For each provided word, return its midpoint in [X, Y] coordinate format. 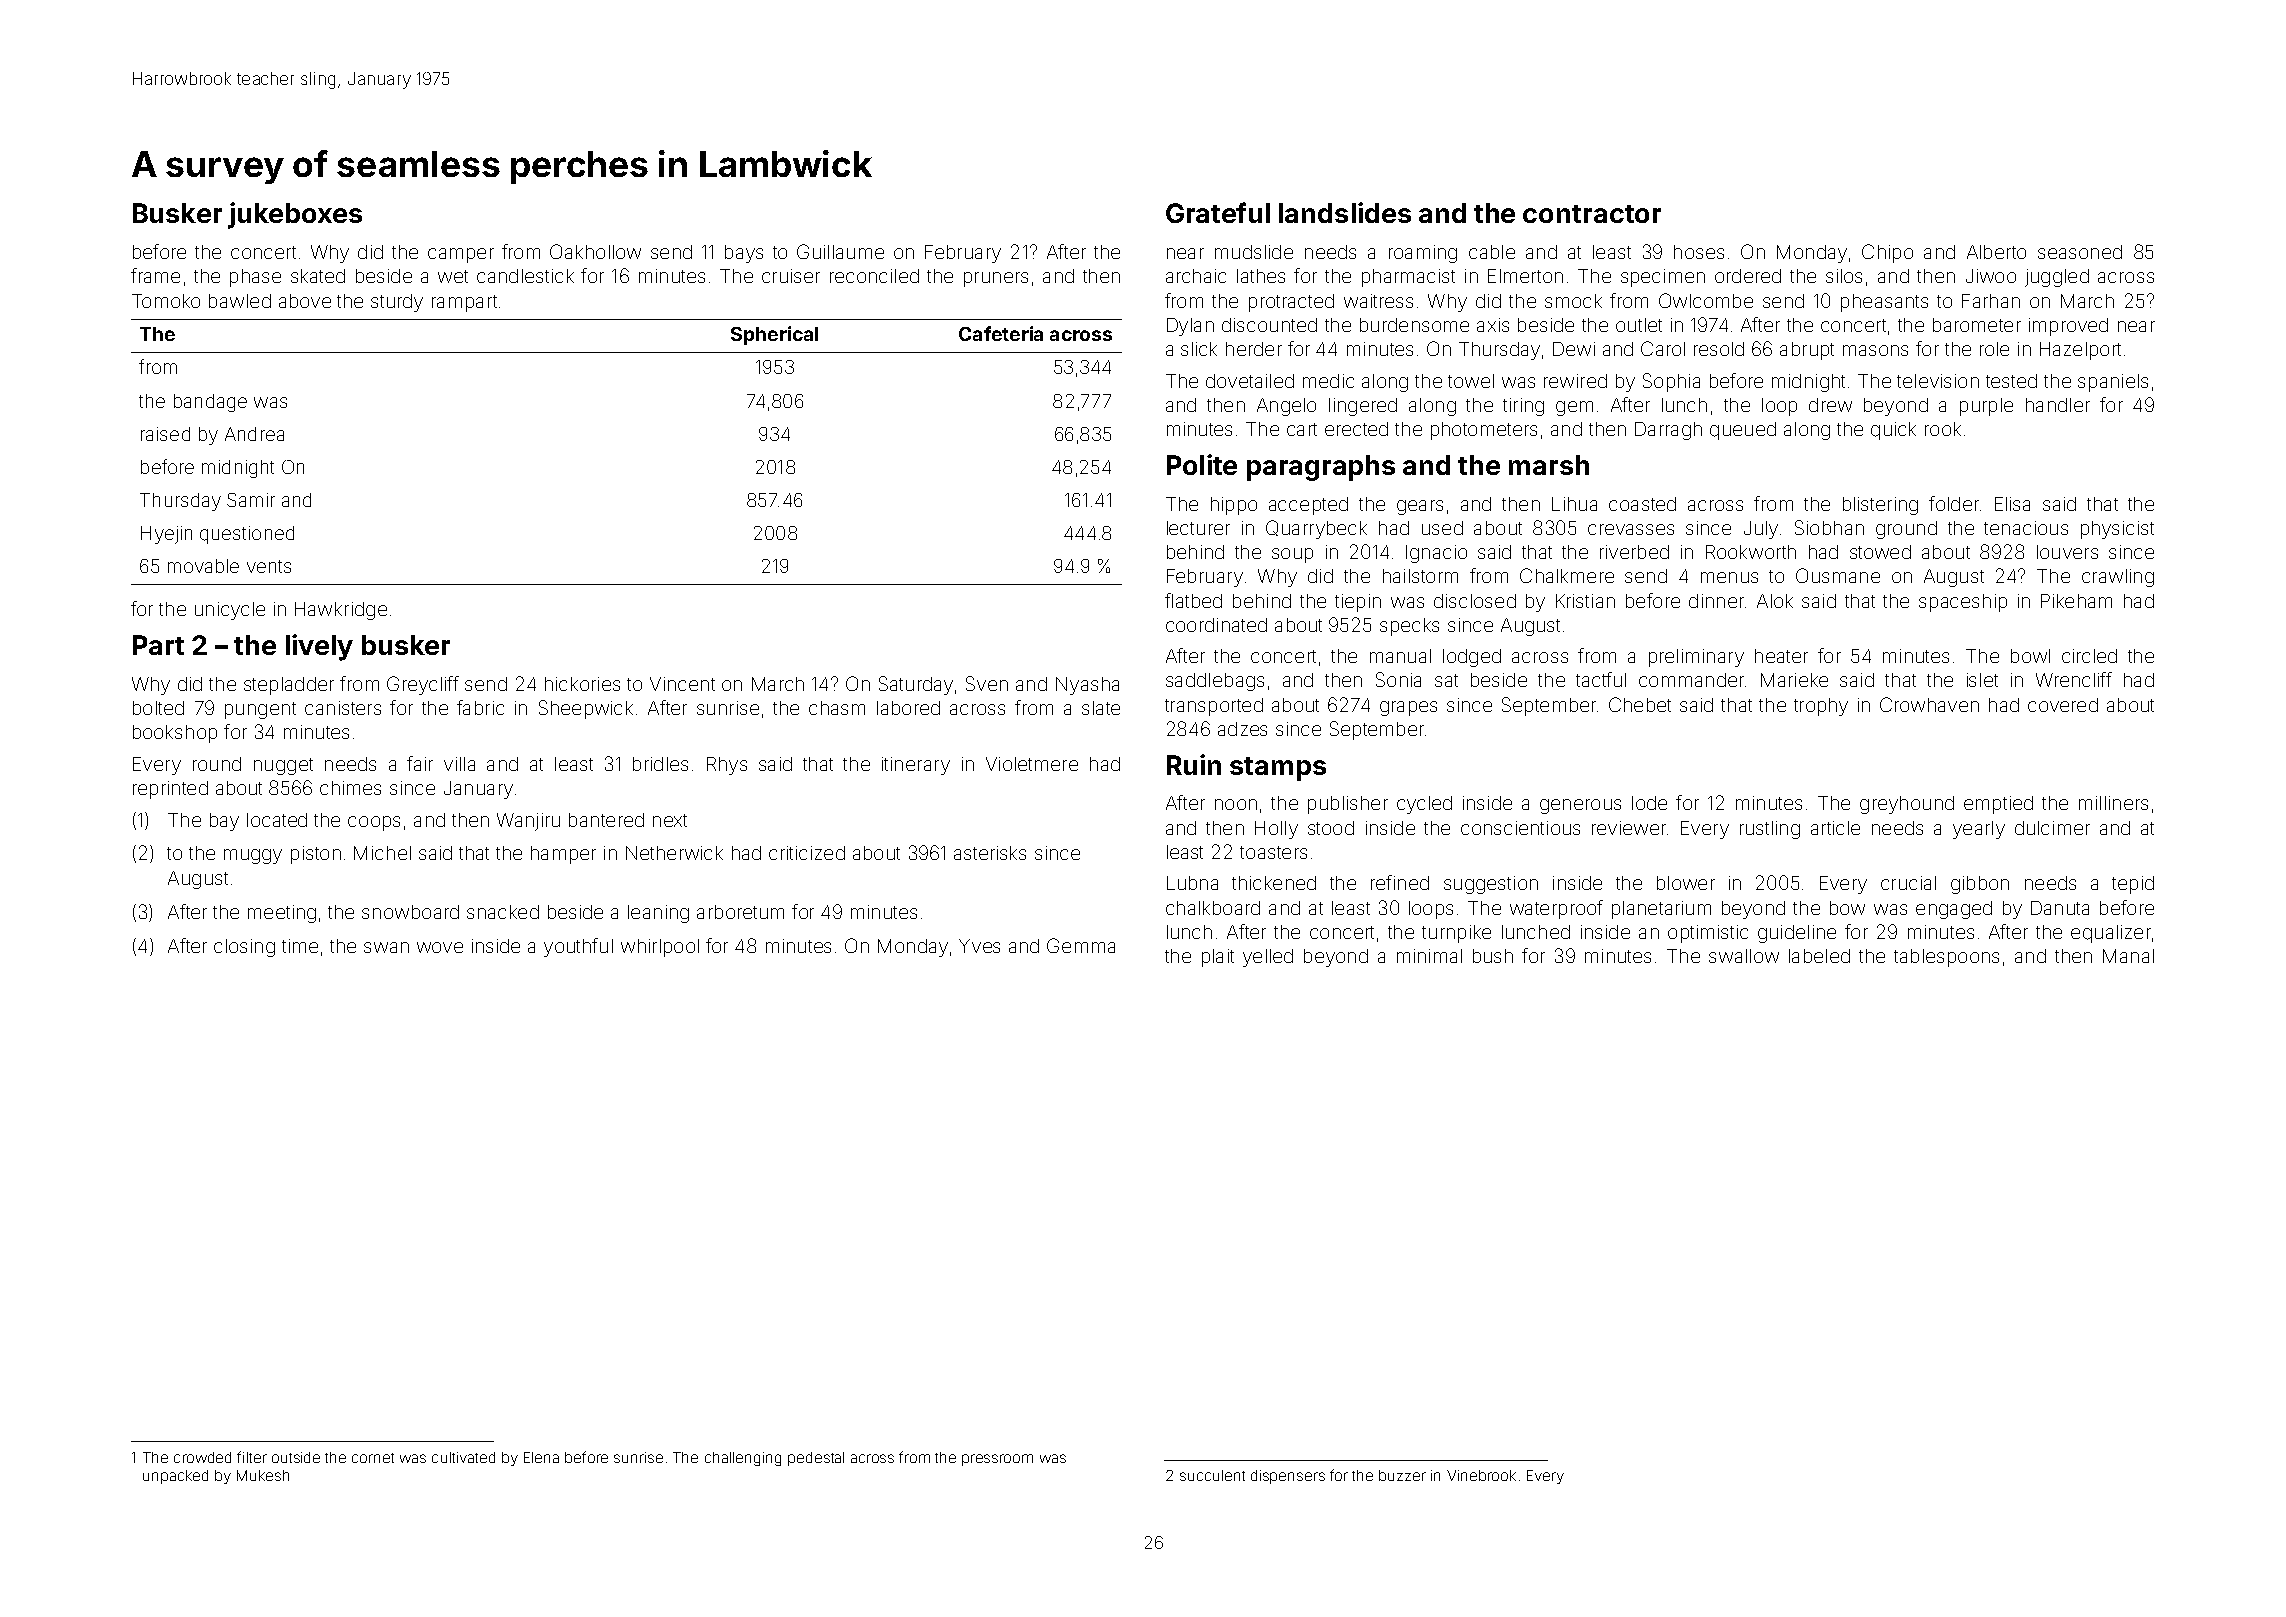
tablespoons [1946, 958]
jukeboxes [295, 215]
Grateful [1218, 212]
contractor [1592, 214]
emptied [1998, 805]
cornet [373, 1458]
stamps [1278, 769]
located [277, 820]
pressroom [997, 1460]
